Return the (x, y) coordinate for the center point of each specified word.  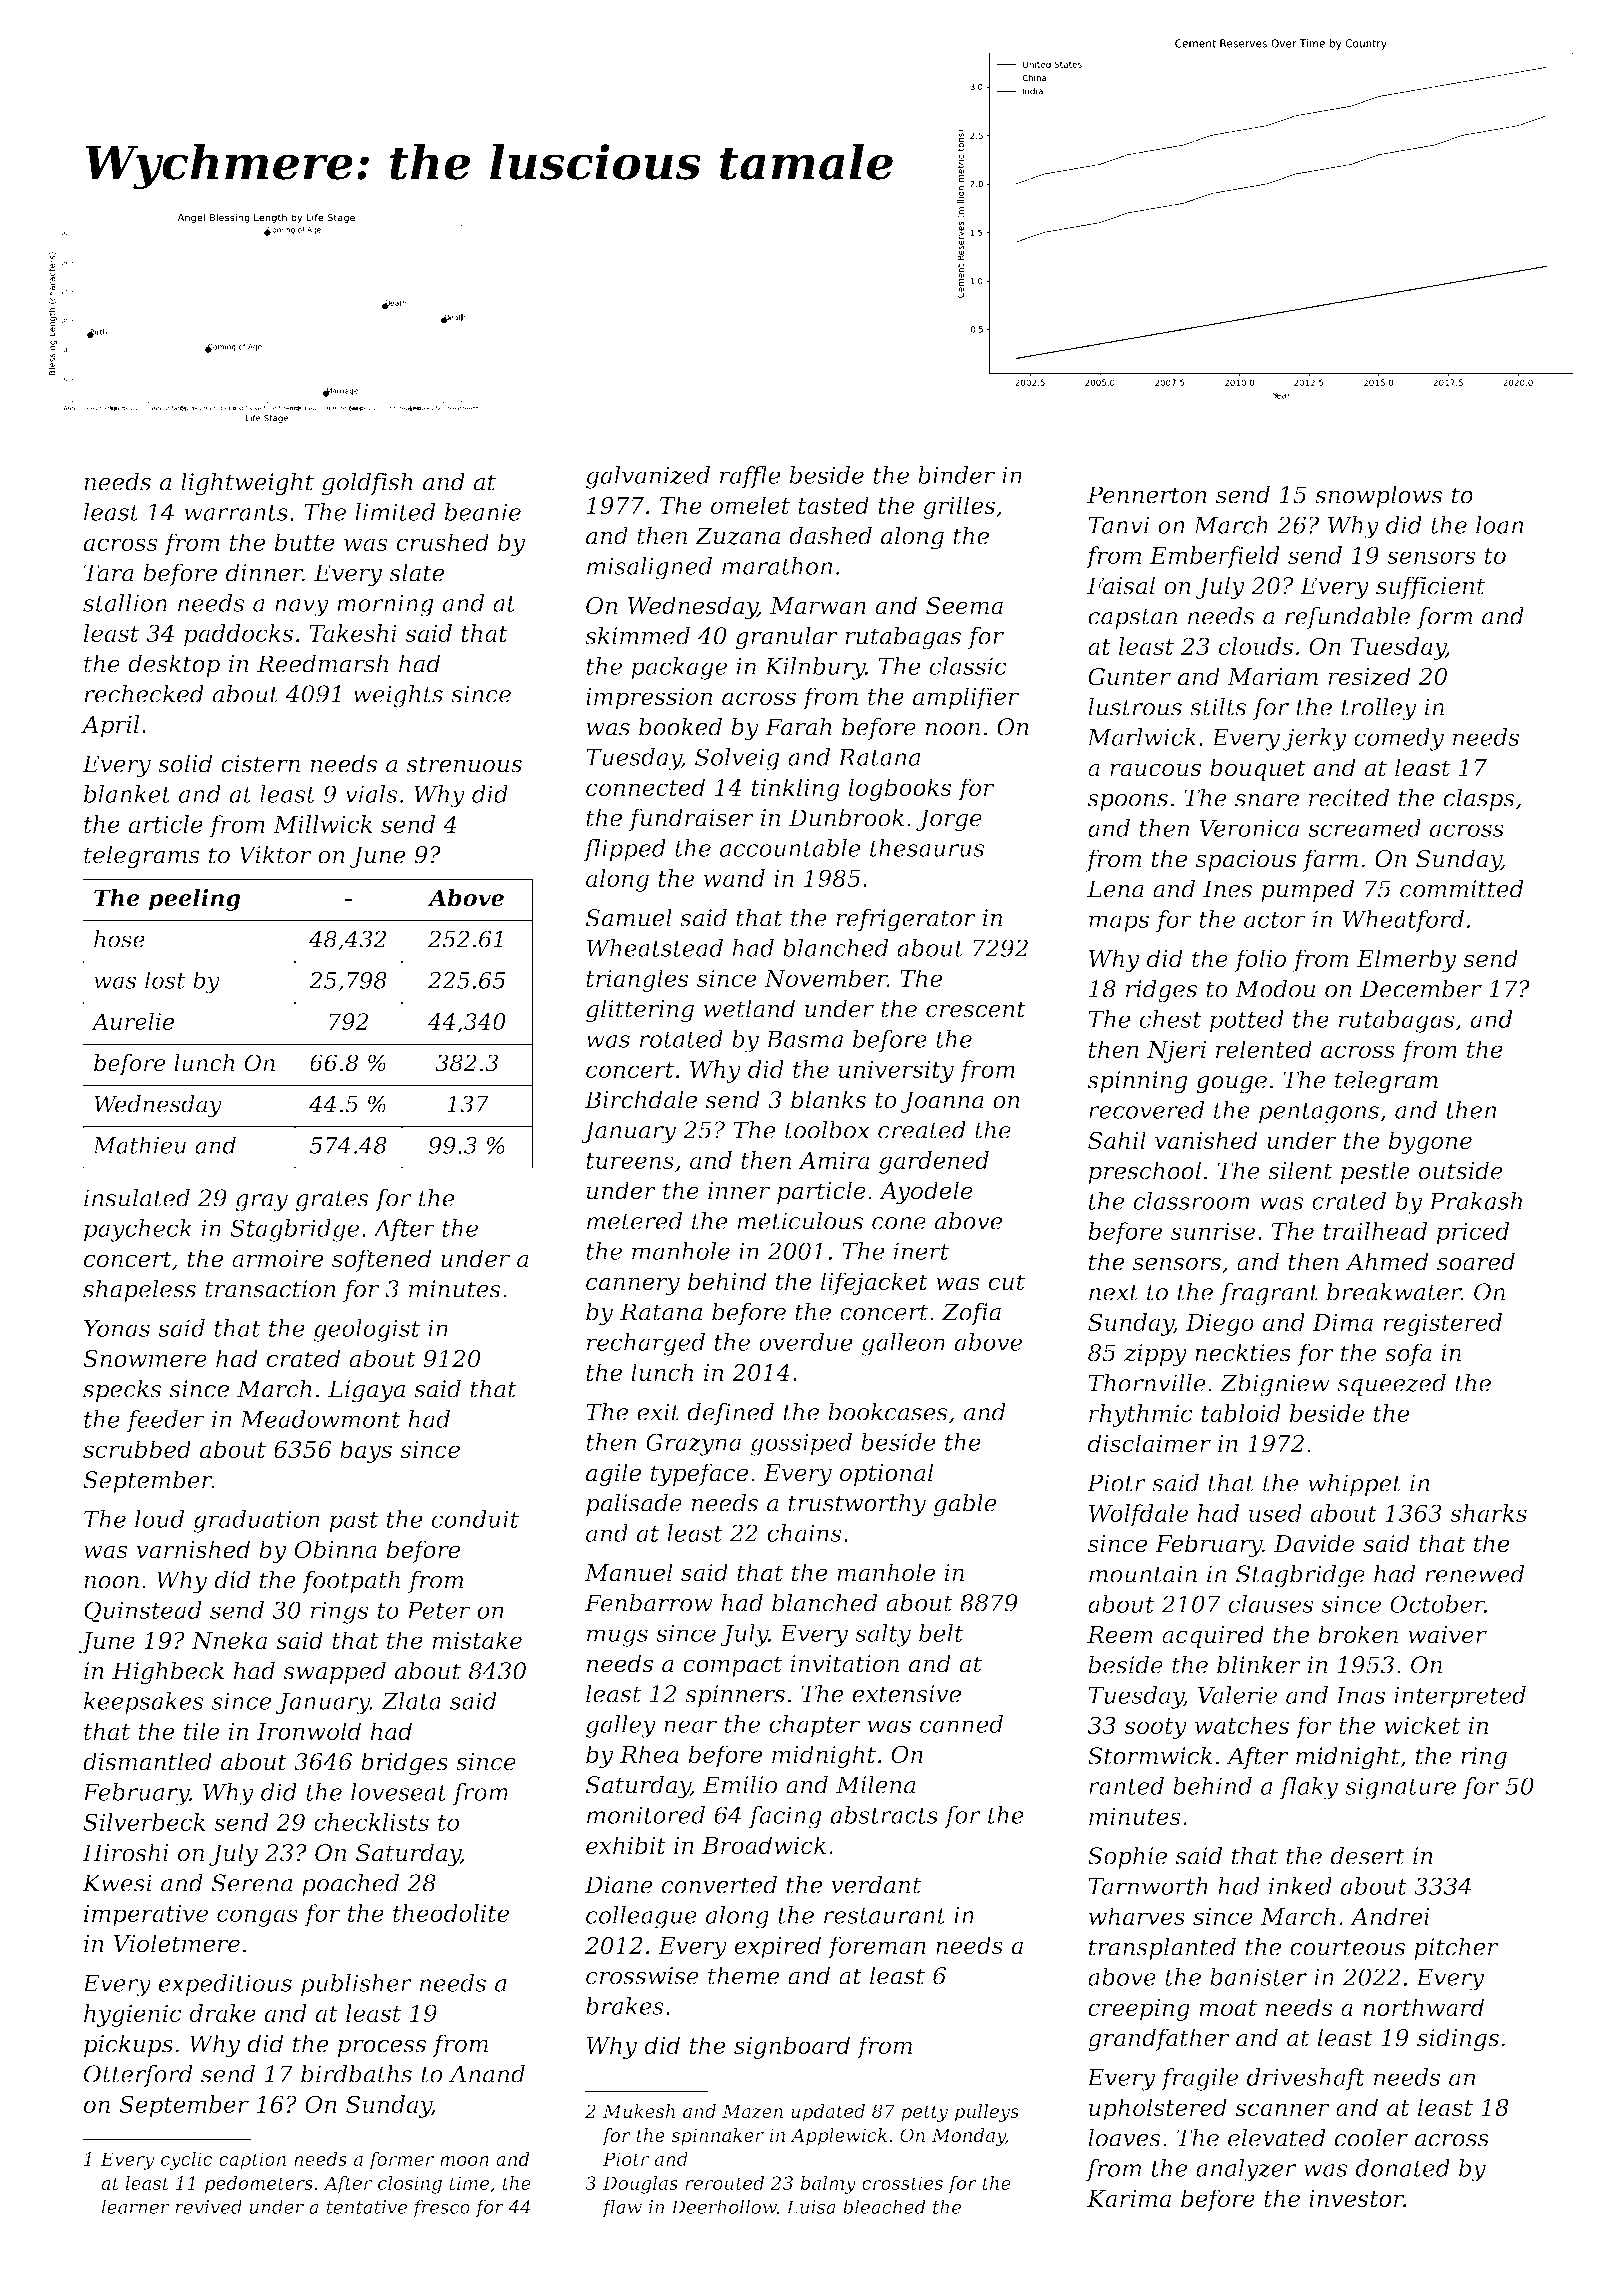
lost (165, 980)
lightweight (247, 484)
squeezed (1391, 1385)
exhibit (626, 1845)
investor (1356, 2198)
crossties (902, 2183)
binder (956, 475)
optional (887, 1474)
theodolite (451, 1913)
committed (1462, 888)
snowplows (1379, 496)
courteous (1347, 1947)
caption (252, 2161)
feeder (165, 1421)
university (896, 1071)
